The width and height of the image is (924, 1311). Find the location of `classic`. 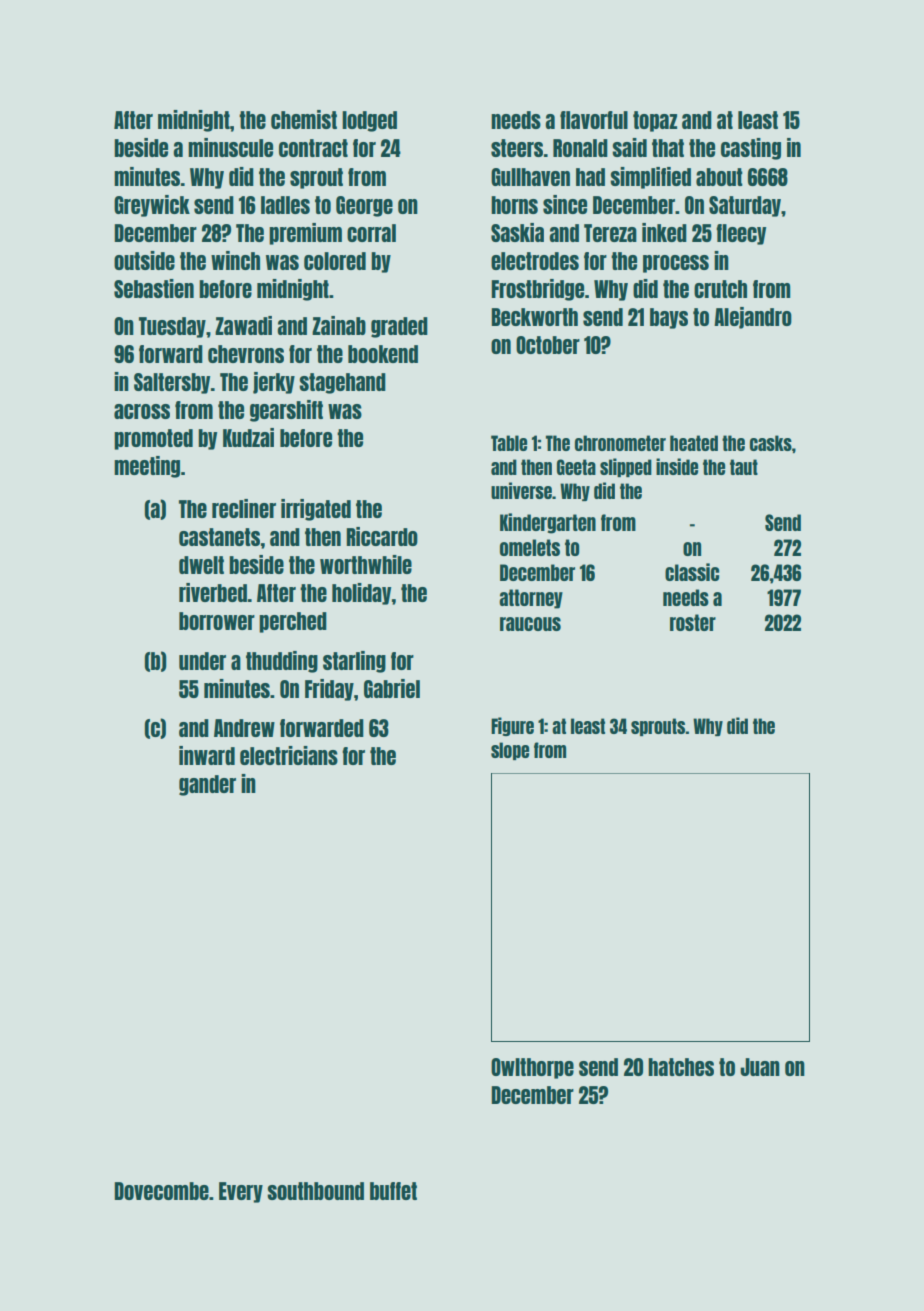

classic is located at coordinates (692, 572).
